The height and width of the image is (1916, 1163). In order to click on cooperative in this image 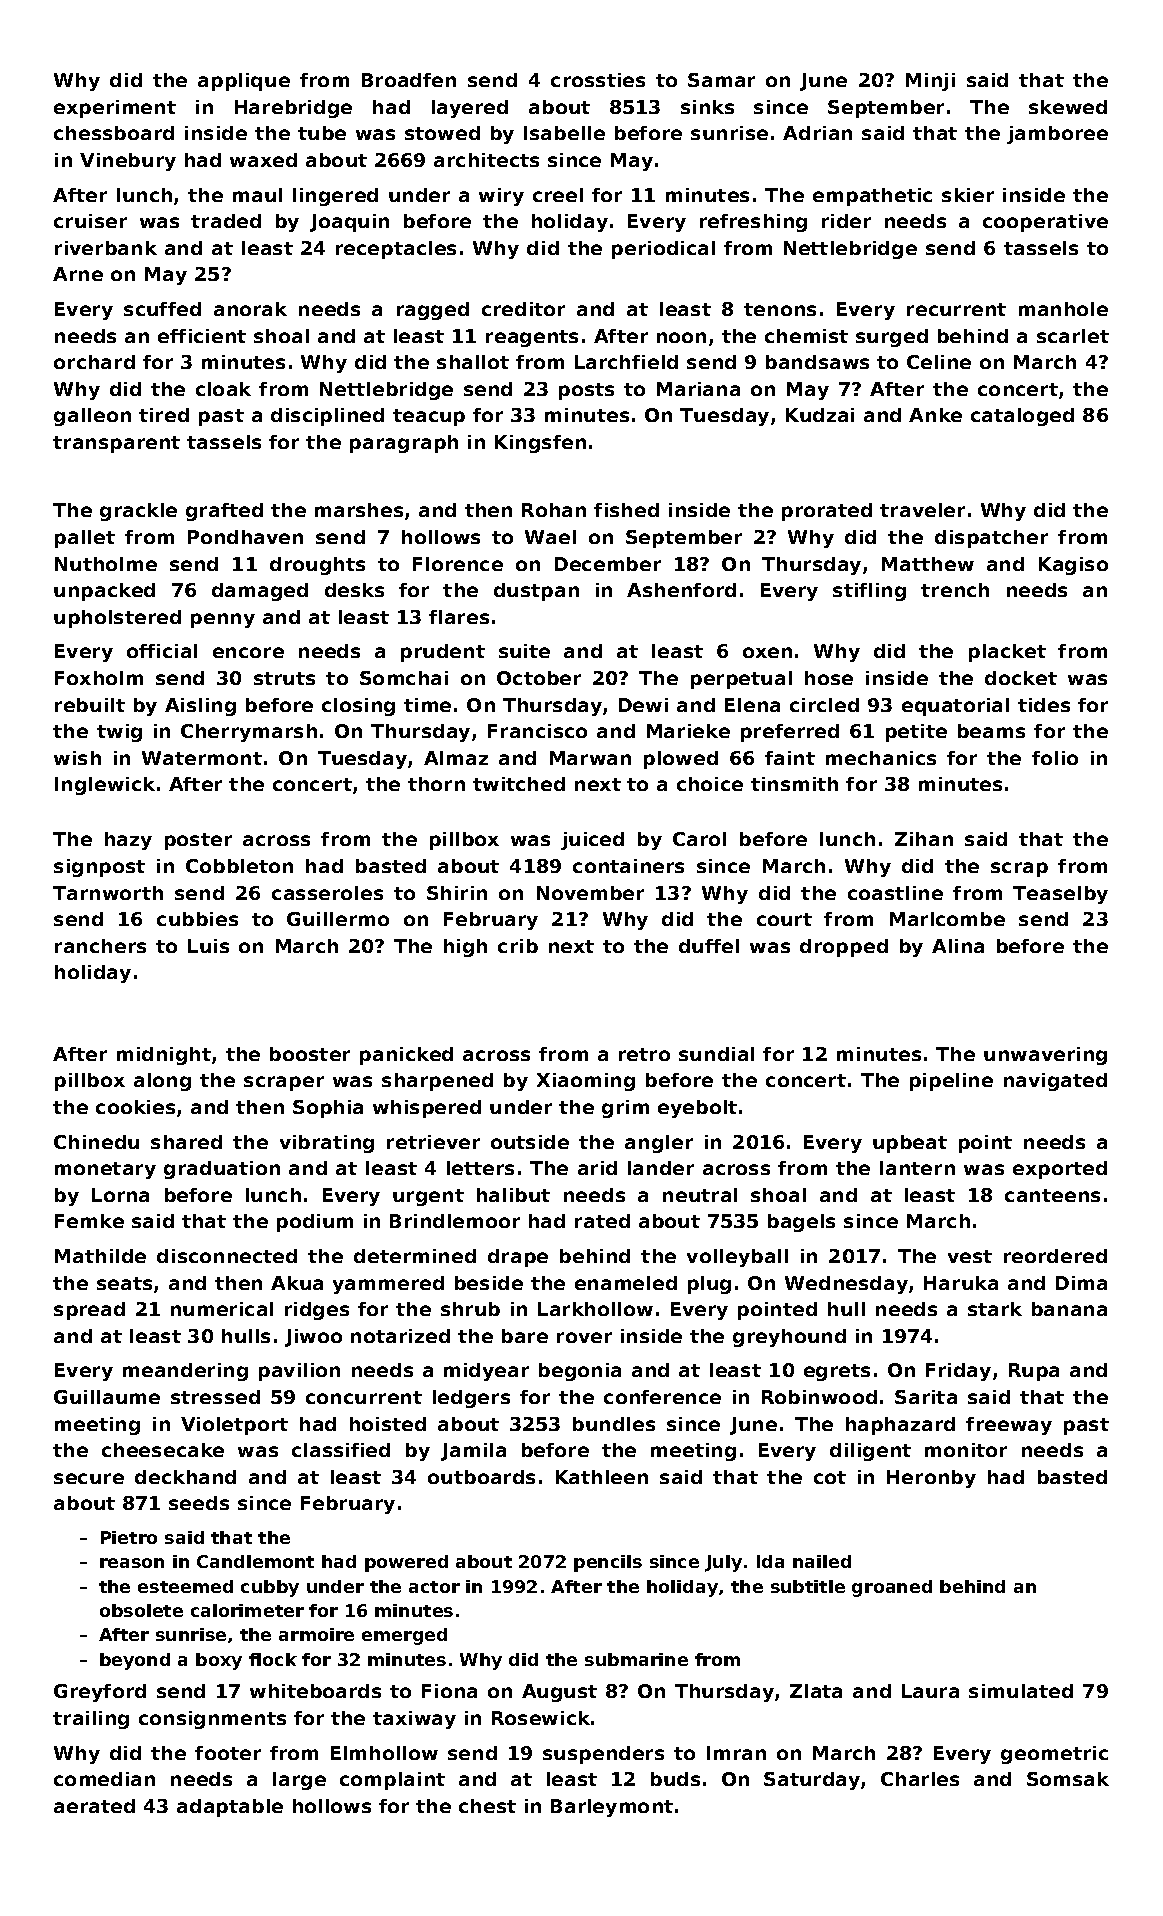, I will do `click(1045, 223)`.
